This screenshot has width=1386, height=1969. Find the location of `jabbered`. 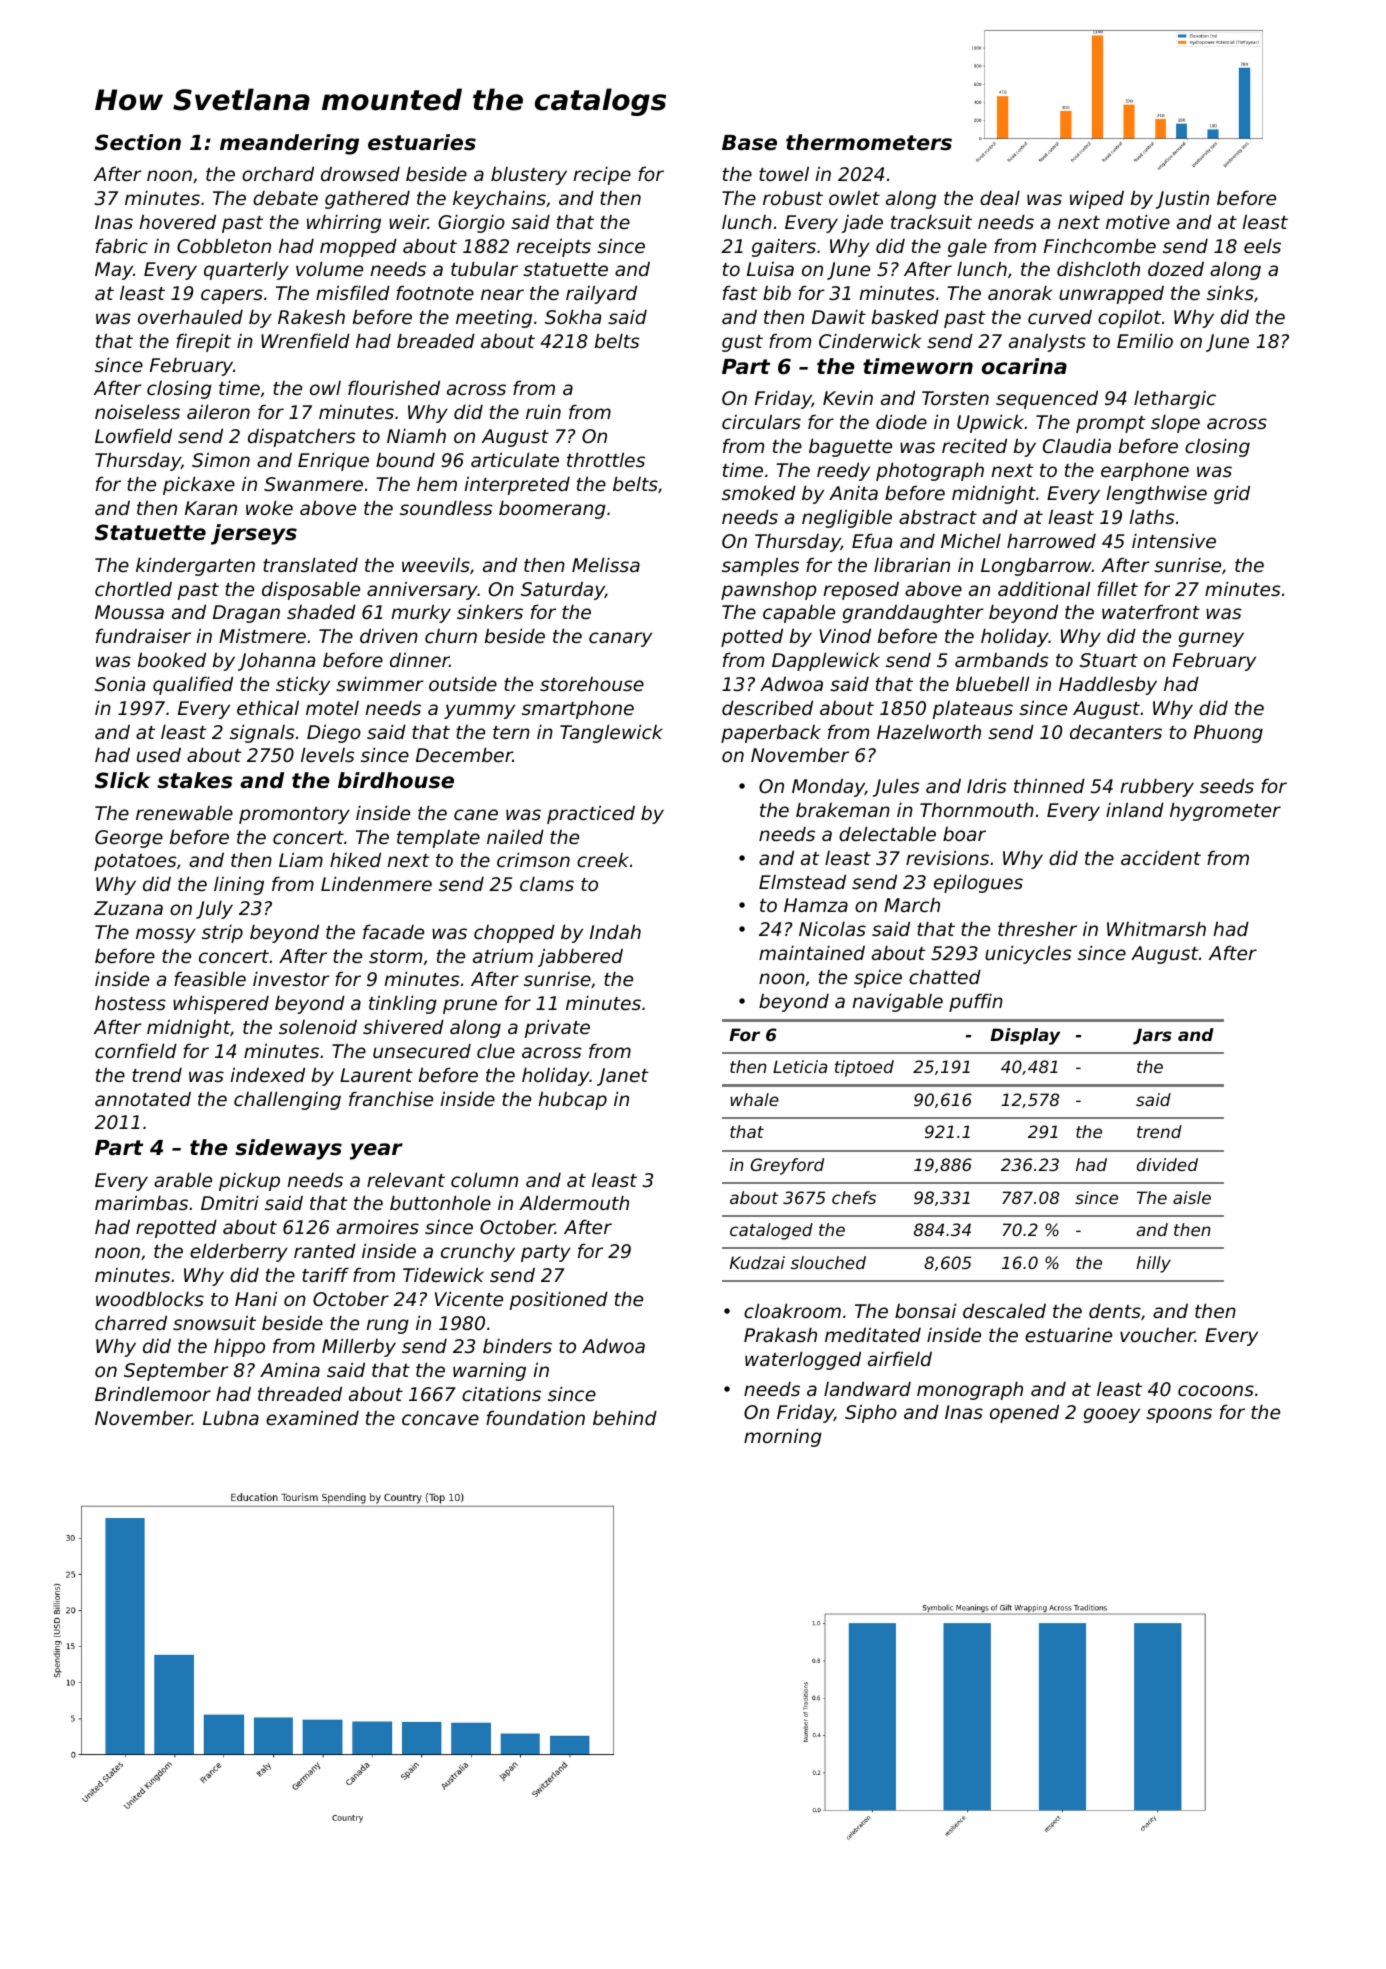

jabbered is located at coordinates (580, 957).
